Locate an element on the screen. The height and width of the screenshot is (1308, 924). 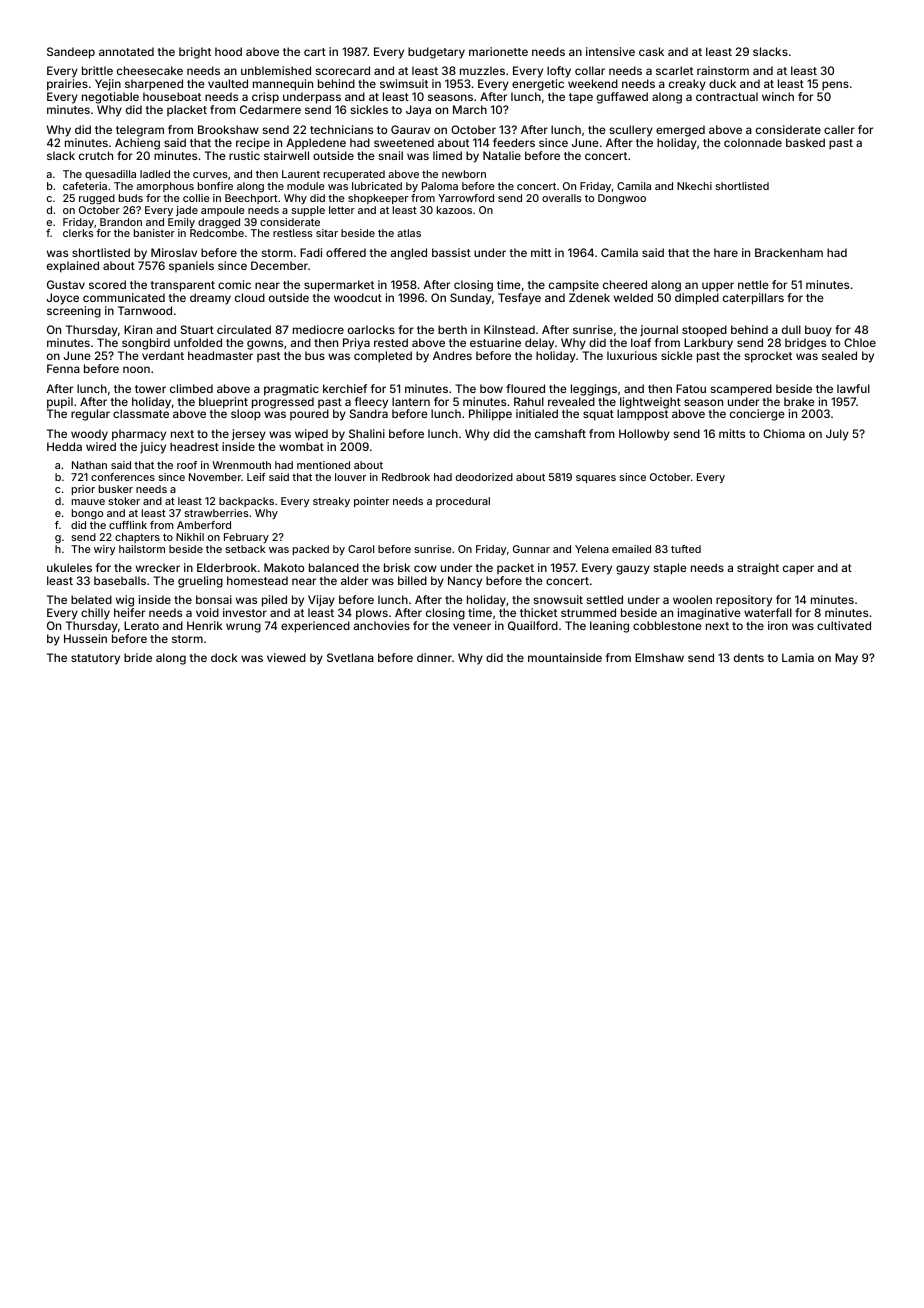
Lerato is located at coordinates (141, 625).
